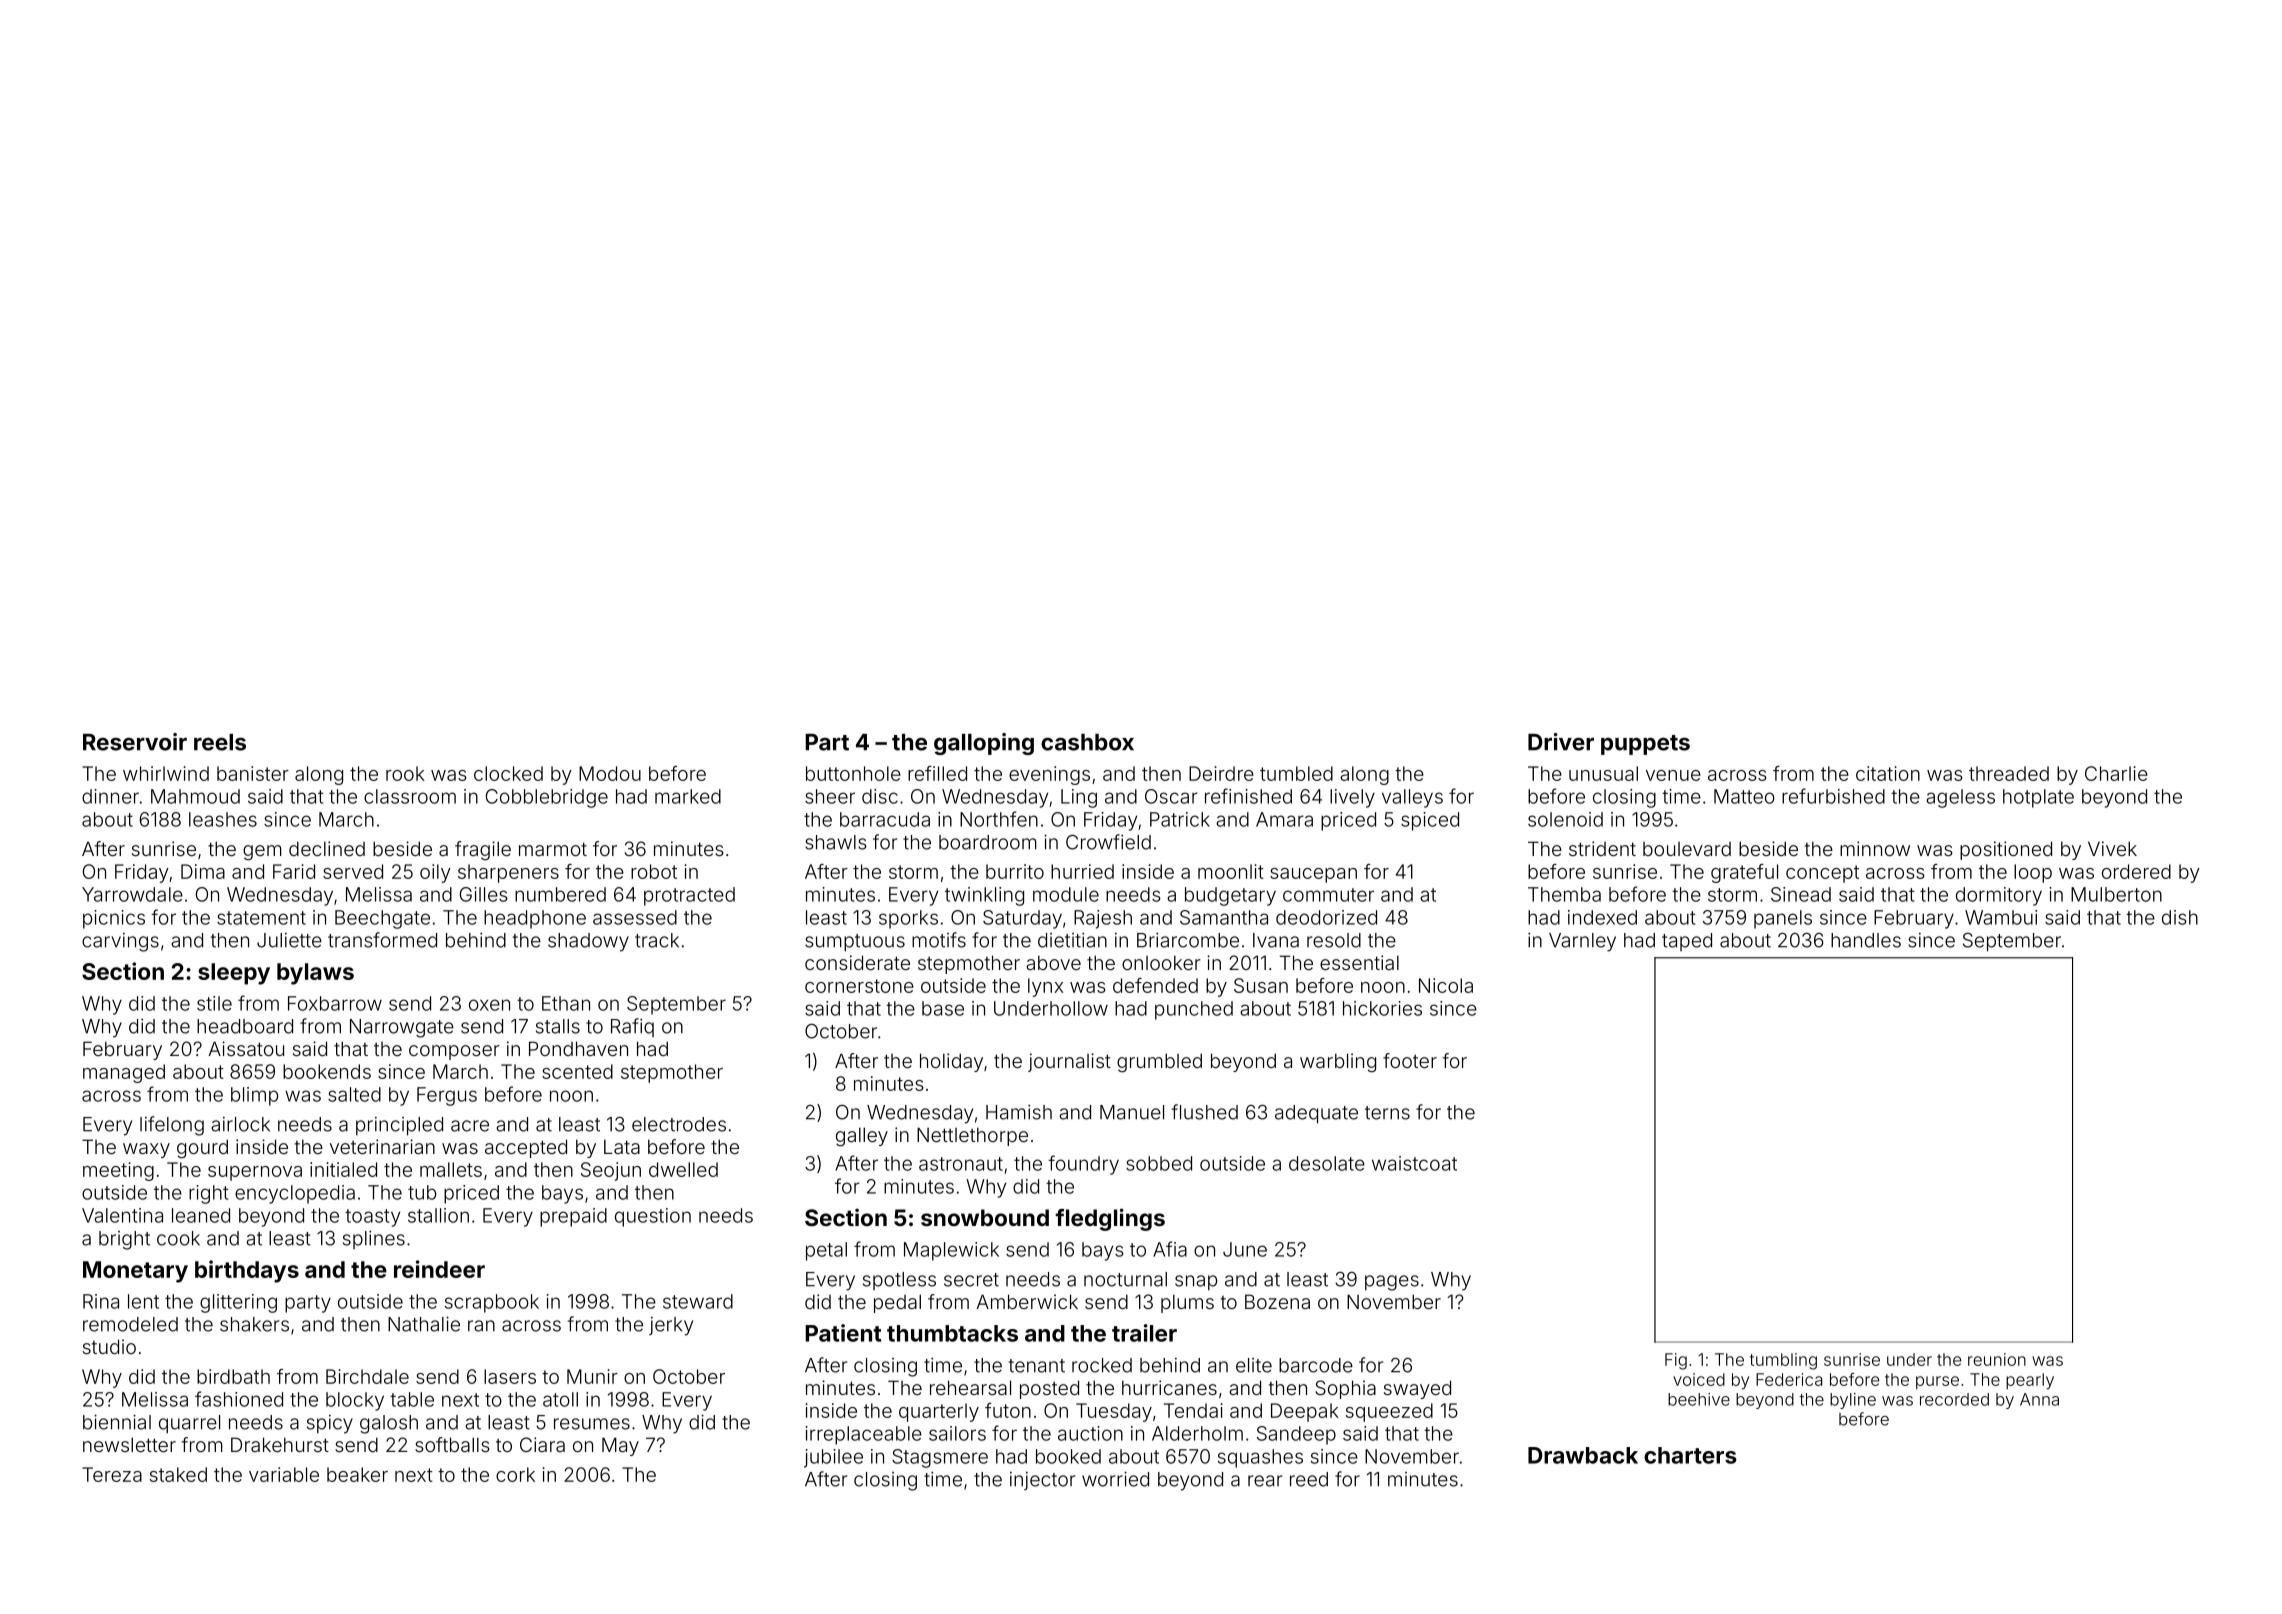 The height and width of the screenshot is (1614, 2282). I want to click on stallion, so click(438, 1215).
